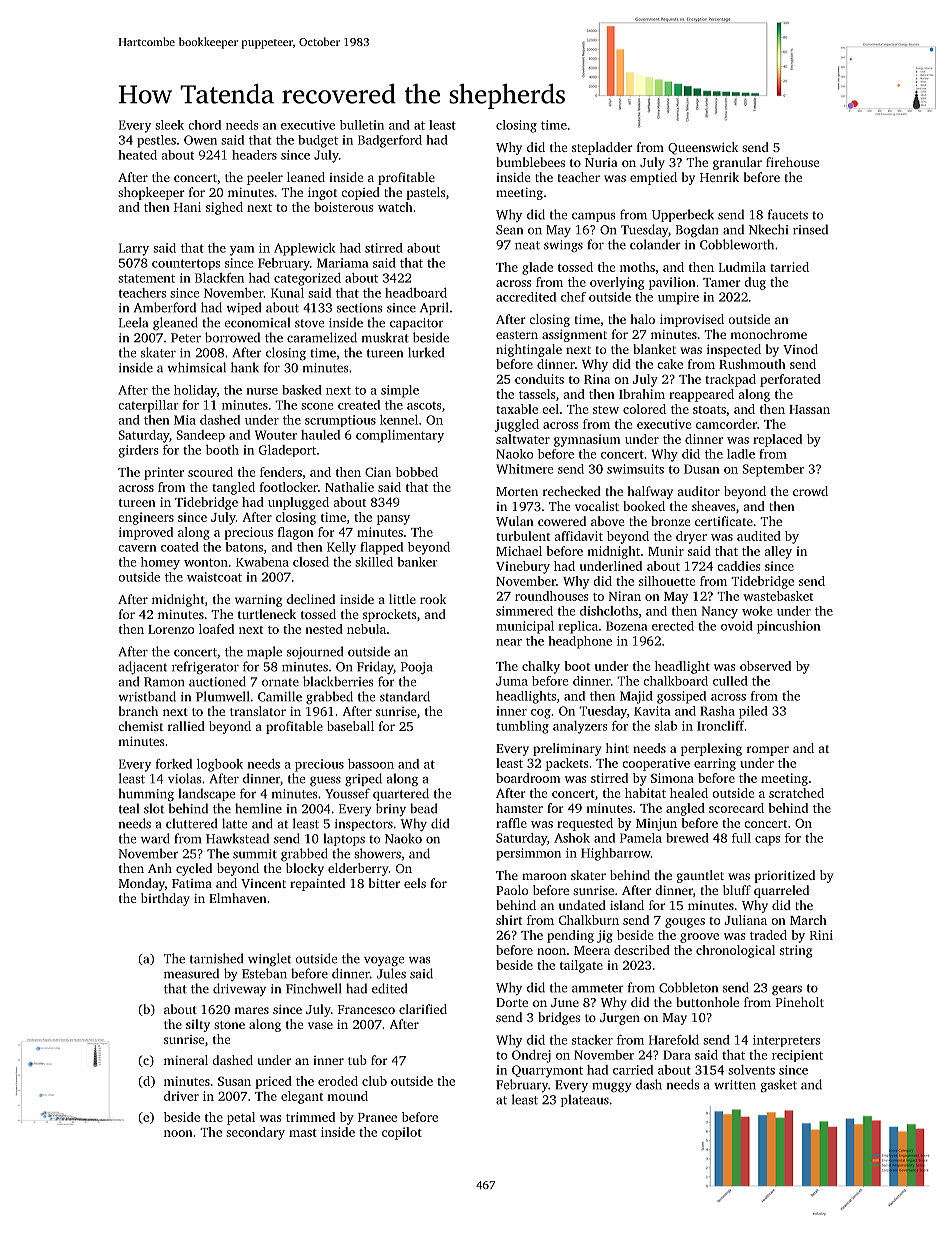 The width and height of the screenshot is (952, 1233). I want to click on waistcoat, so click(214, 577).
